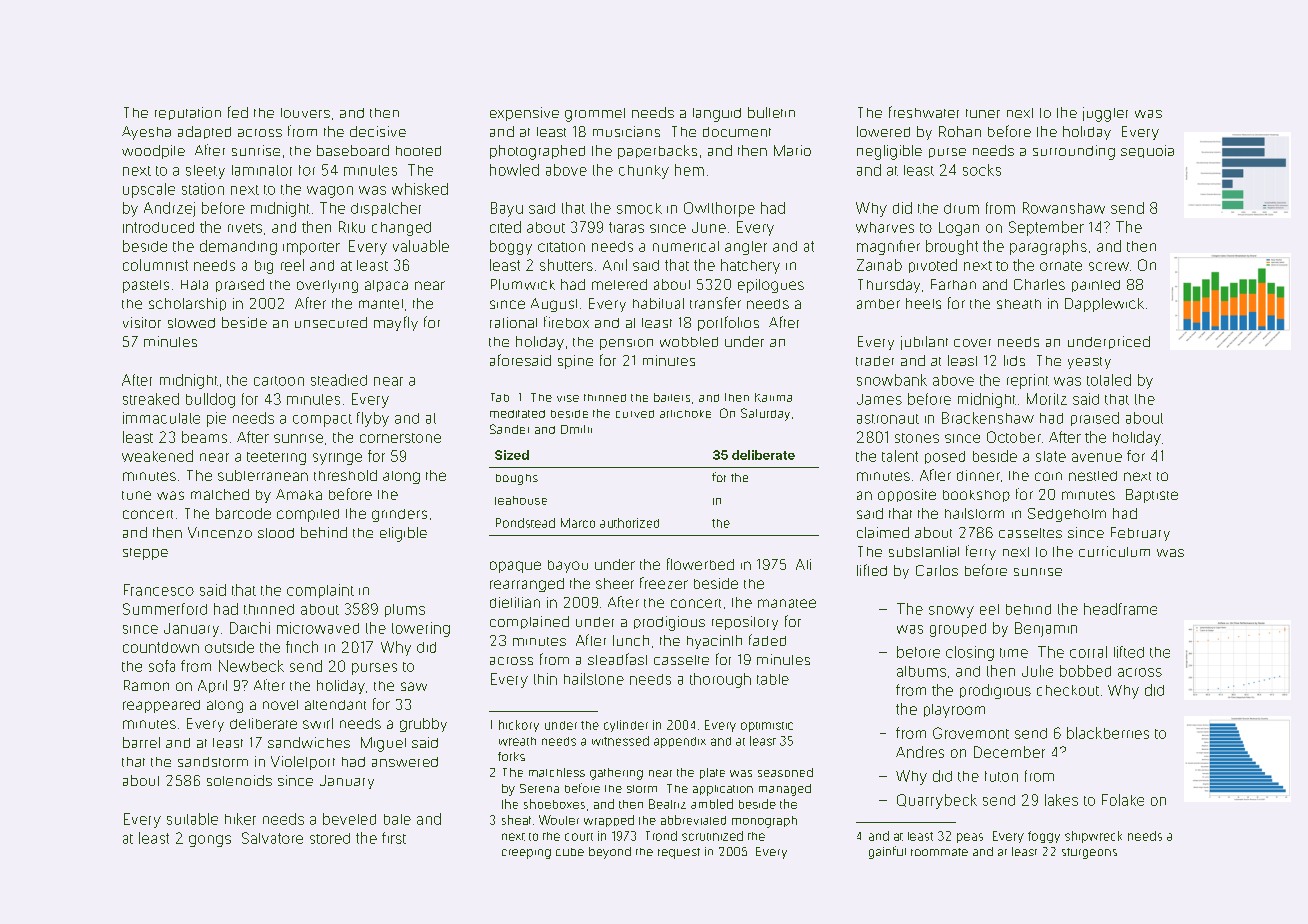  I want to click on document, so click(737, 132).
